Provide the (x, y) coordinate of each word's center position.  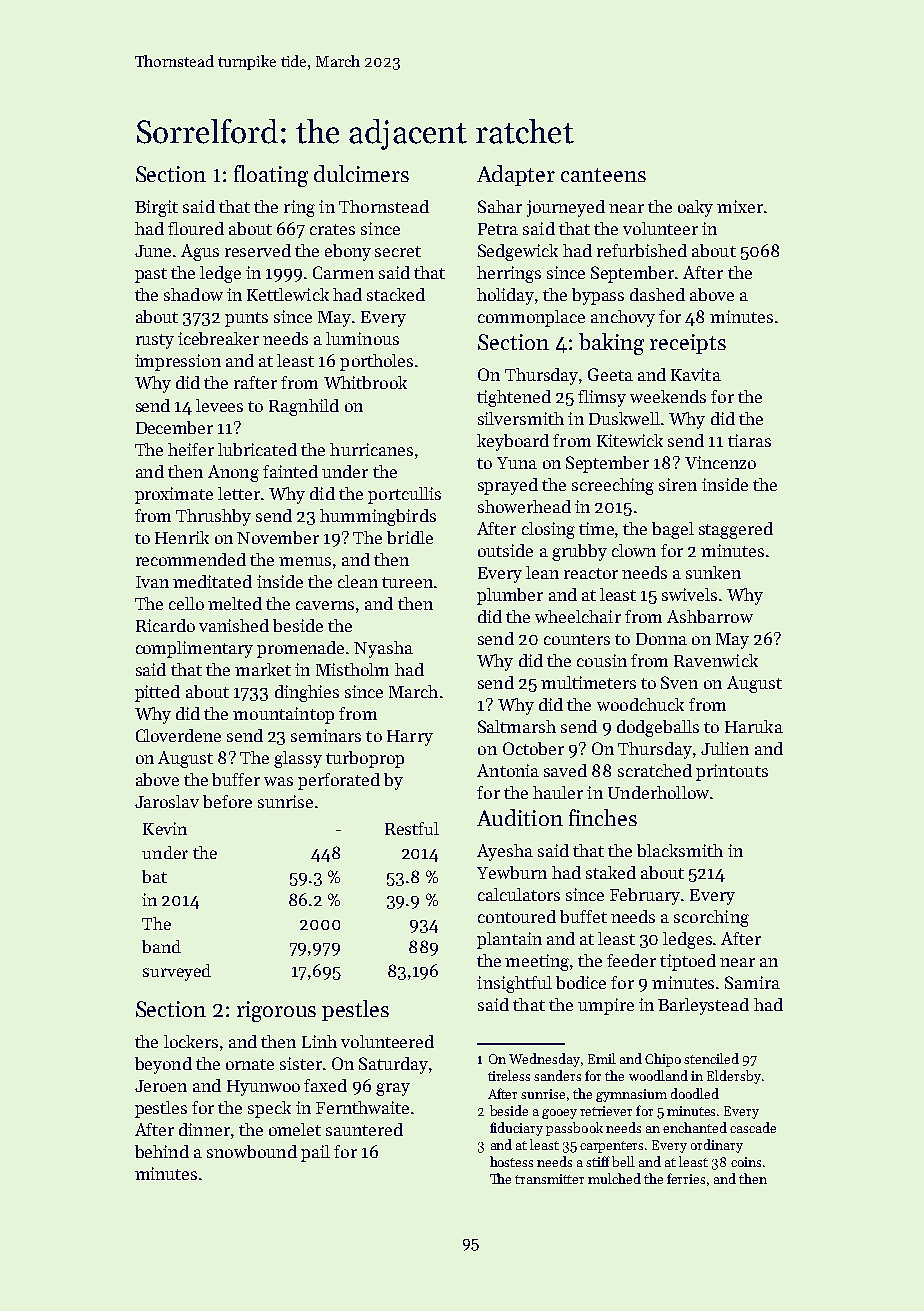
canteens (603, 175)
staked (611, 872)
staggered (736, 530)
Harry (410, 738)
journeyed (566, 208)
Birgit (156, 208)
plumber (510, 596)
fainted (290, 471)
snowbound (252, 1151)
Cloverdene (178, 735)
